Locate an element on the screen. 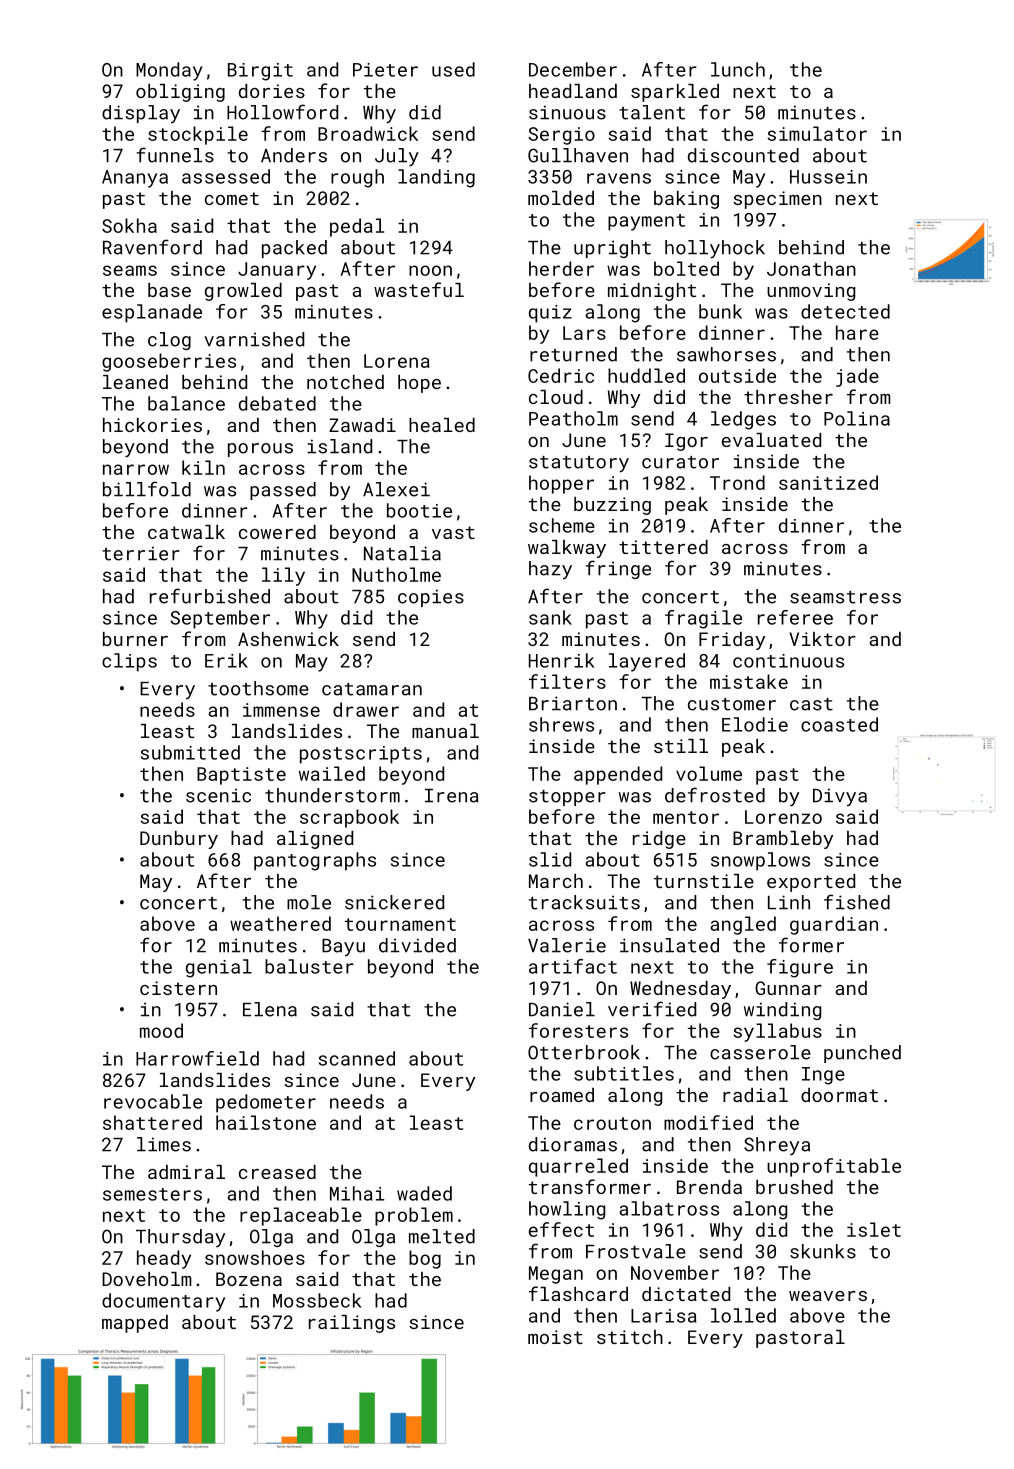 The height and width of the screenshot is (1469, 1014). semesters is located at coordinates (152, 1194).
